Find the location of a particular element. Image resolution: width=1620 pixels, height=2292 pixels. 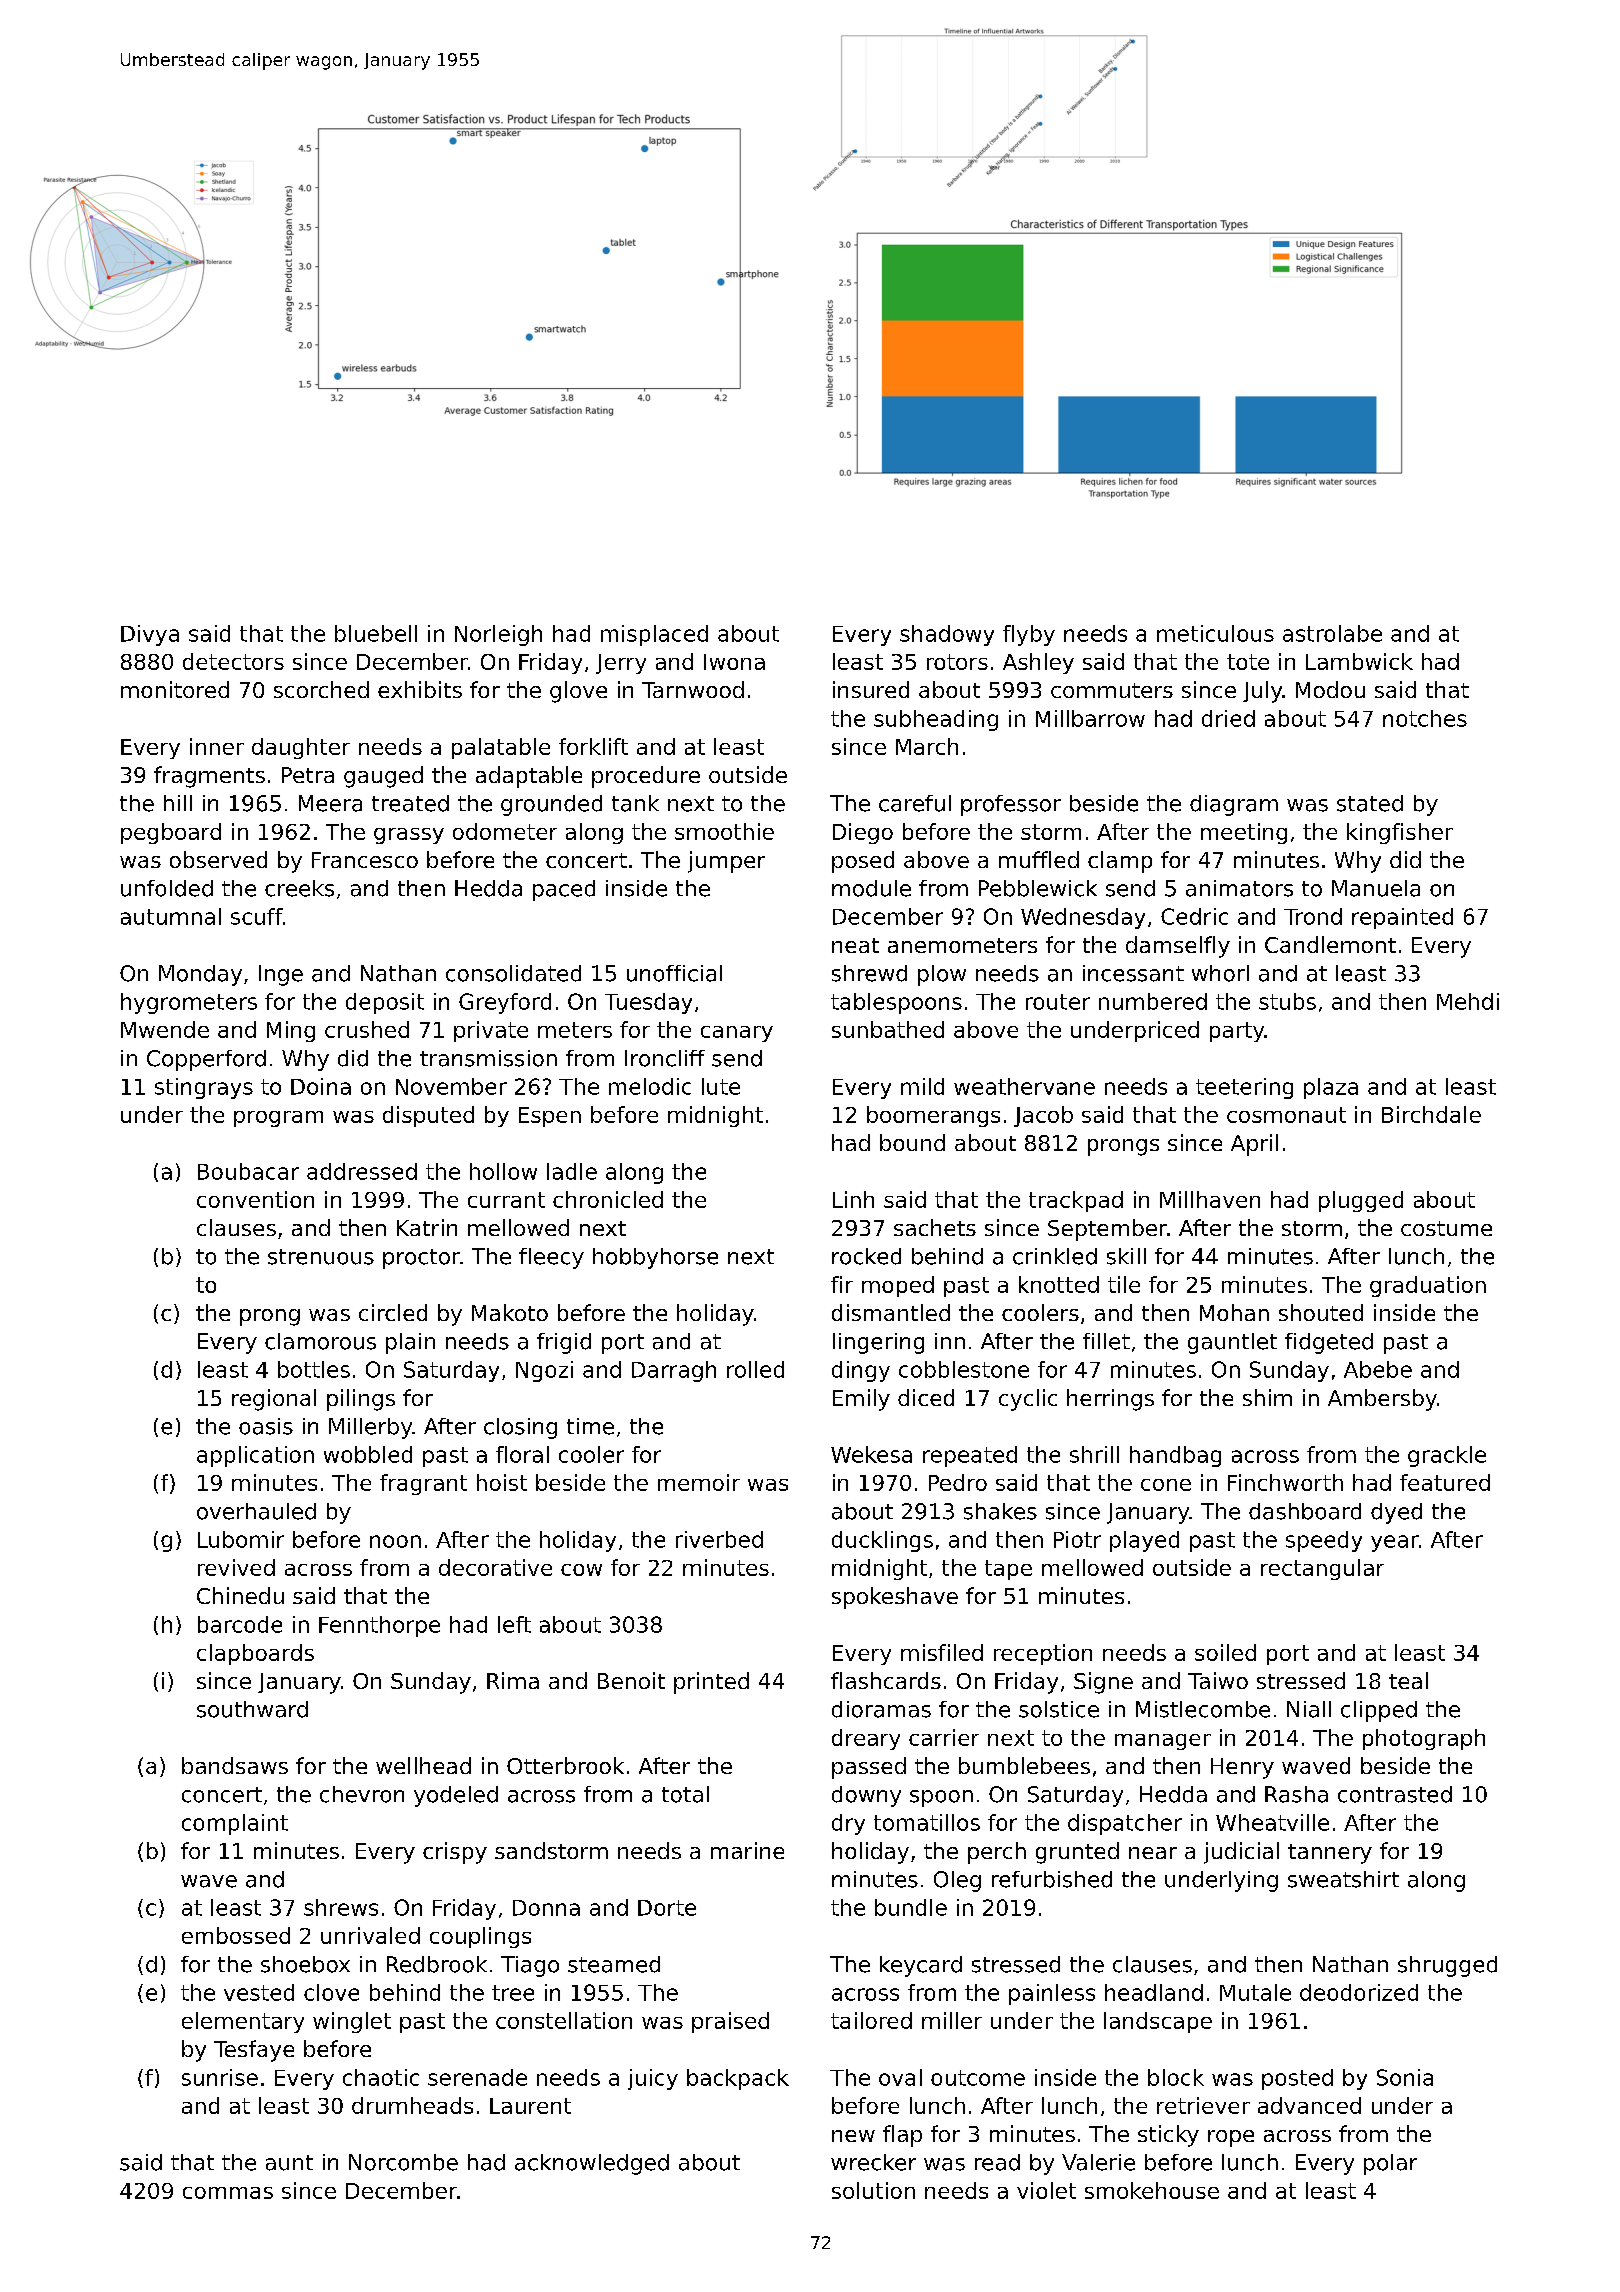

dyed is located at coordinates (1396, 1513).
